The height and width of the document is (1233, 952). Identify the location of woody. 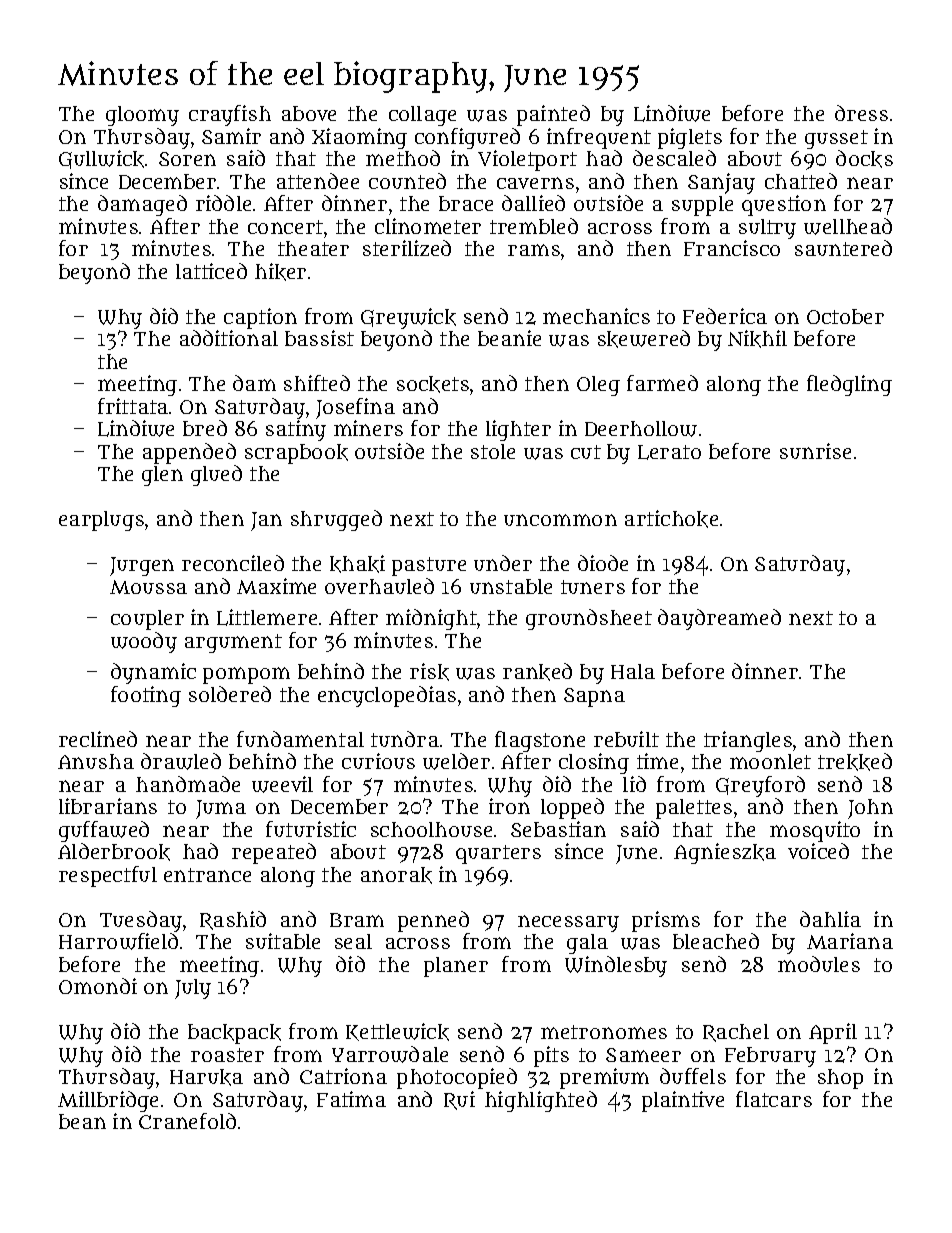
(144, 642).
